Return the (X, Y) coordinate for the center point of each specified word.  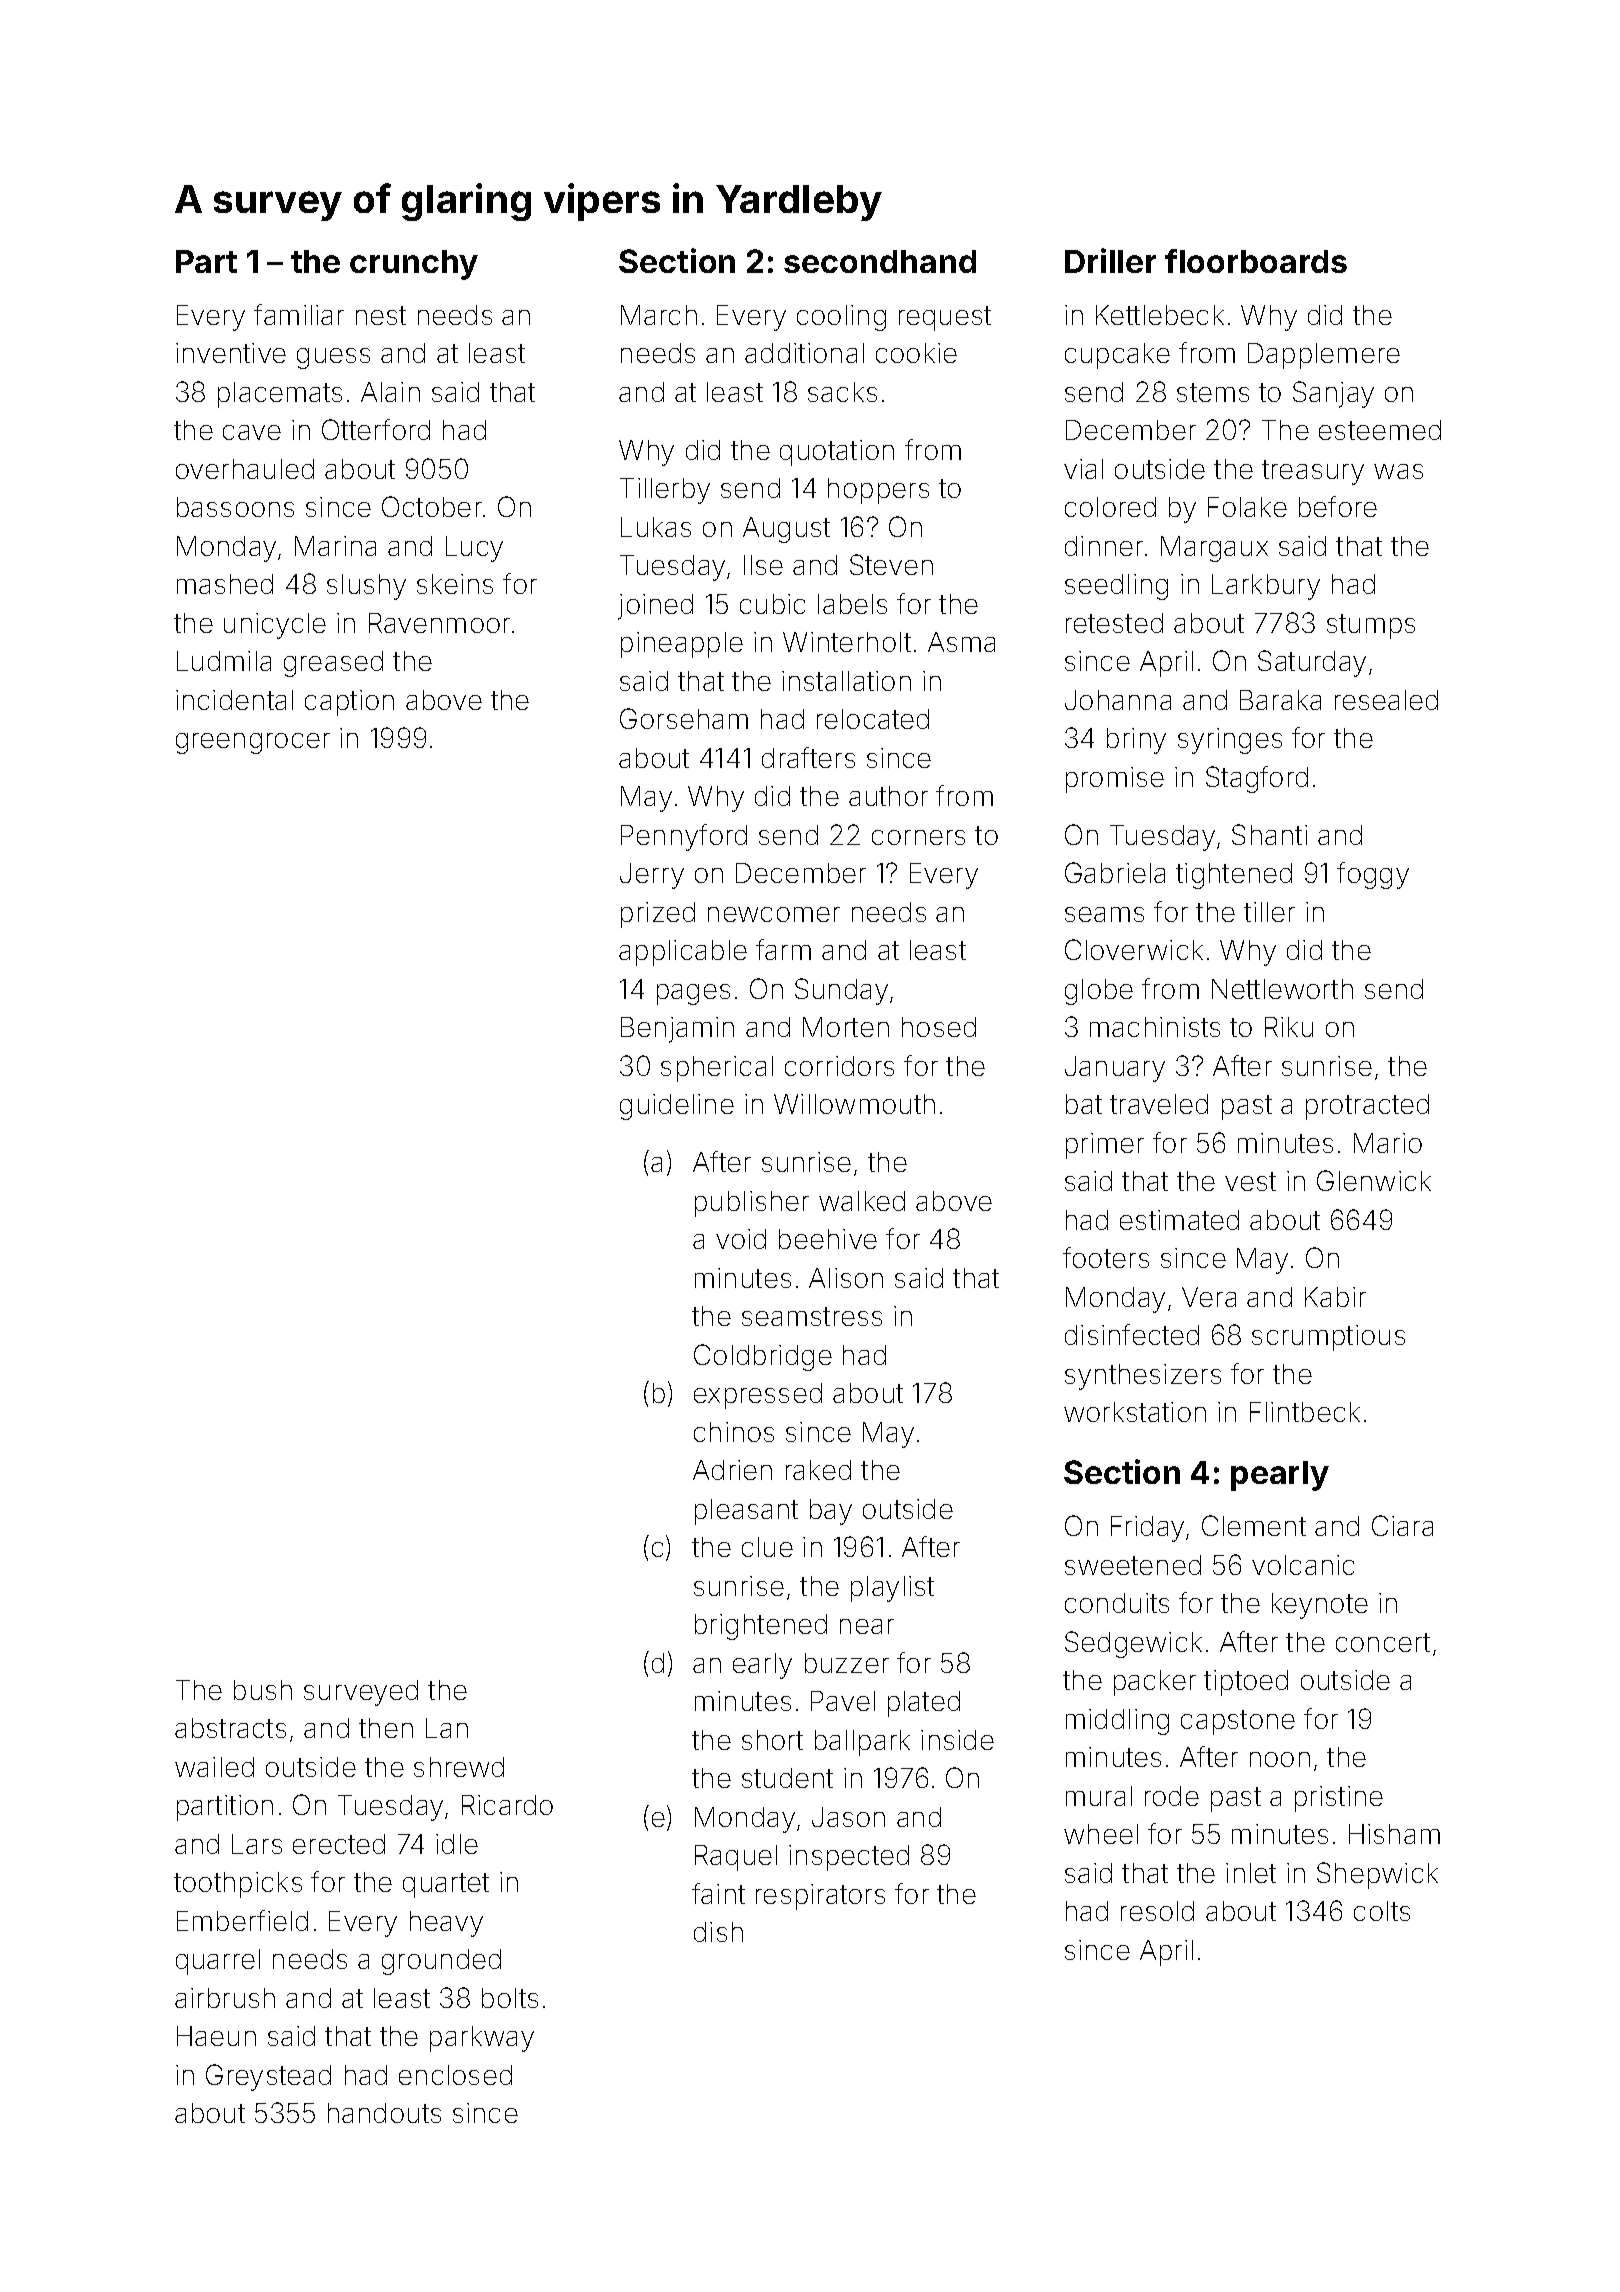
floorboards (1256, 261)
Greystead (268, 2077)
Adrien (732, 1470)
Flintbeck (1305, 1412)
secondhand (880, 261)
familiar (299, 314)
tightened (1234, 876)
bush (263, 1690)
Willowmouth (854, 1104)
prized (658, 915)
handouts (384, 2113)
